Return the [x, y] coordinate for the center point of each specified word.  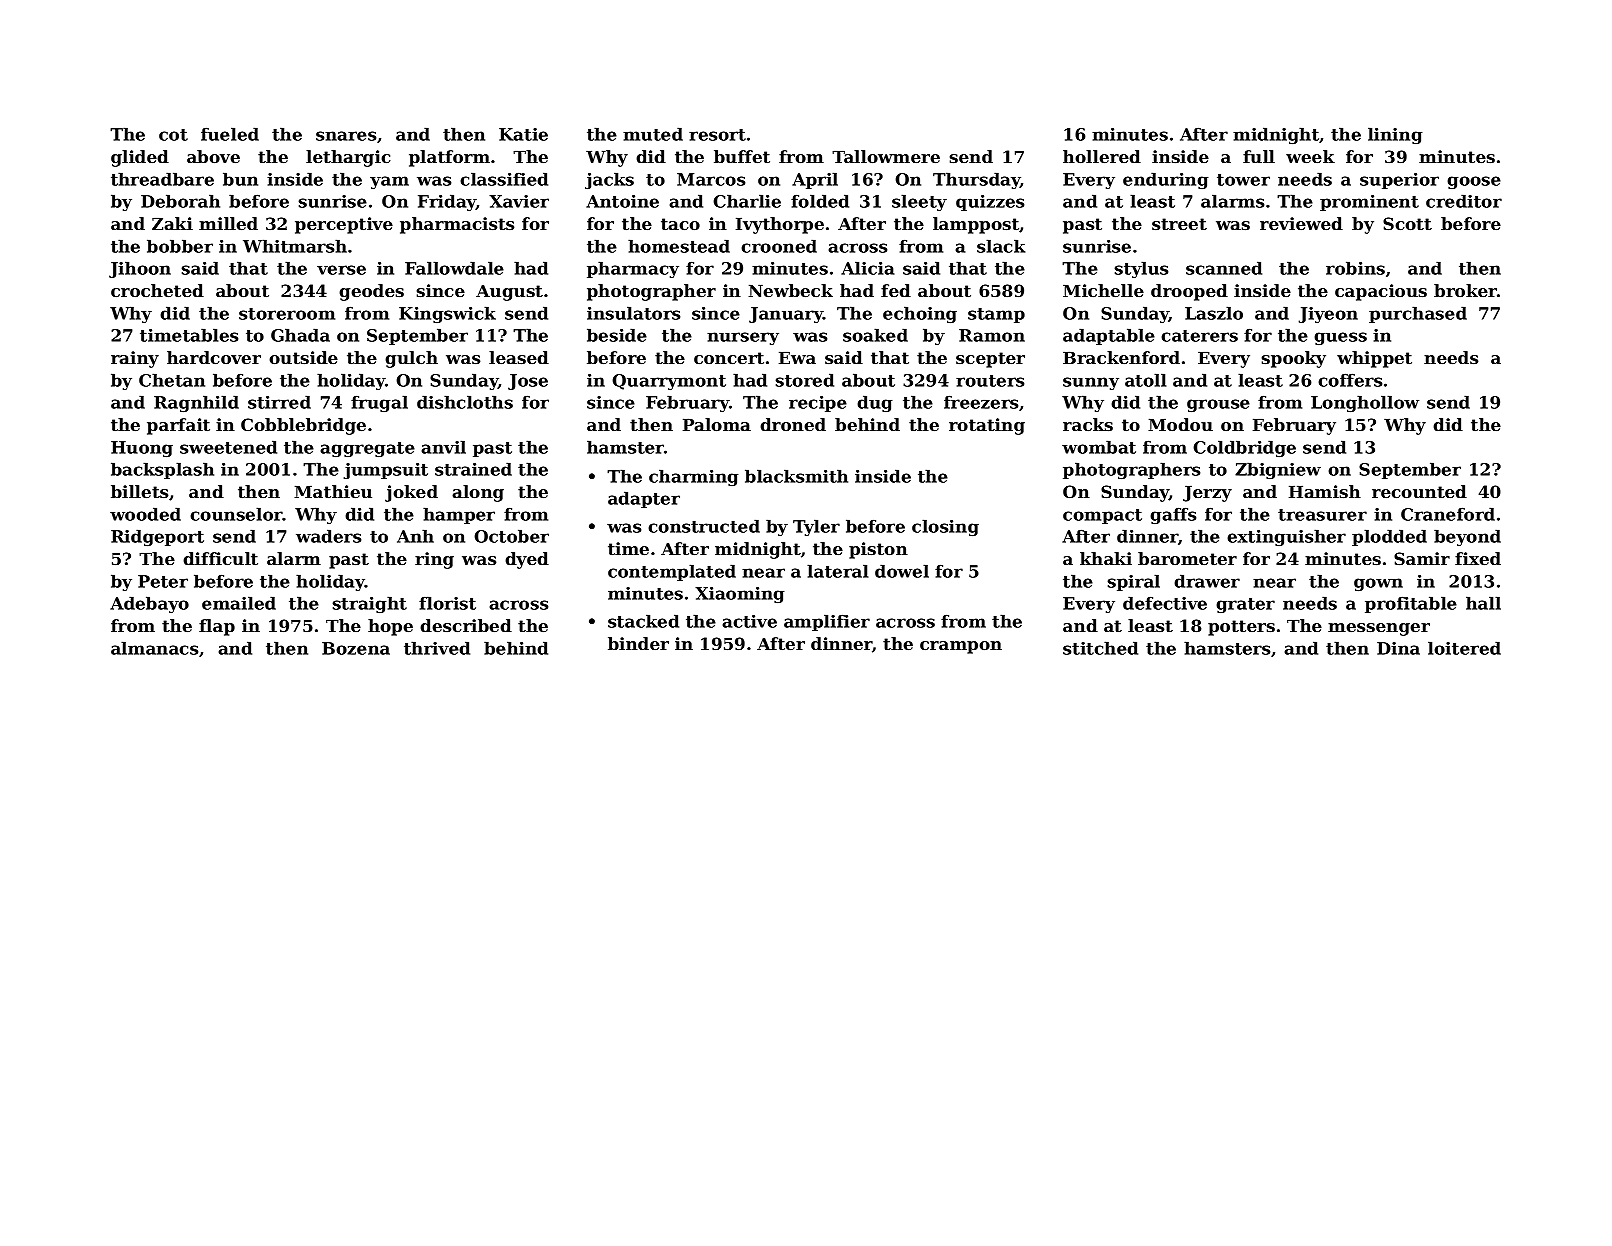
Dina [1398, 648]
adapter [644, 499]
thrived [437, 648]
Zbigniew [1278, 470]
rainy [135, 359]
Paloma [717, 424]
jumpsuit [386, 471]
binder [638, 643]
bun [240, 179]
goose [1474, 182]
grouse [1218, 405]
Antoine [622, 201]
